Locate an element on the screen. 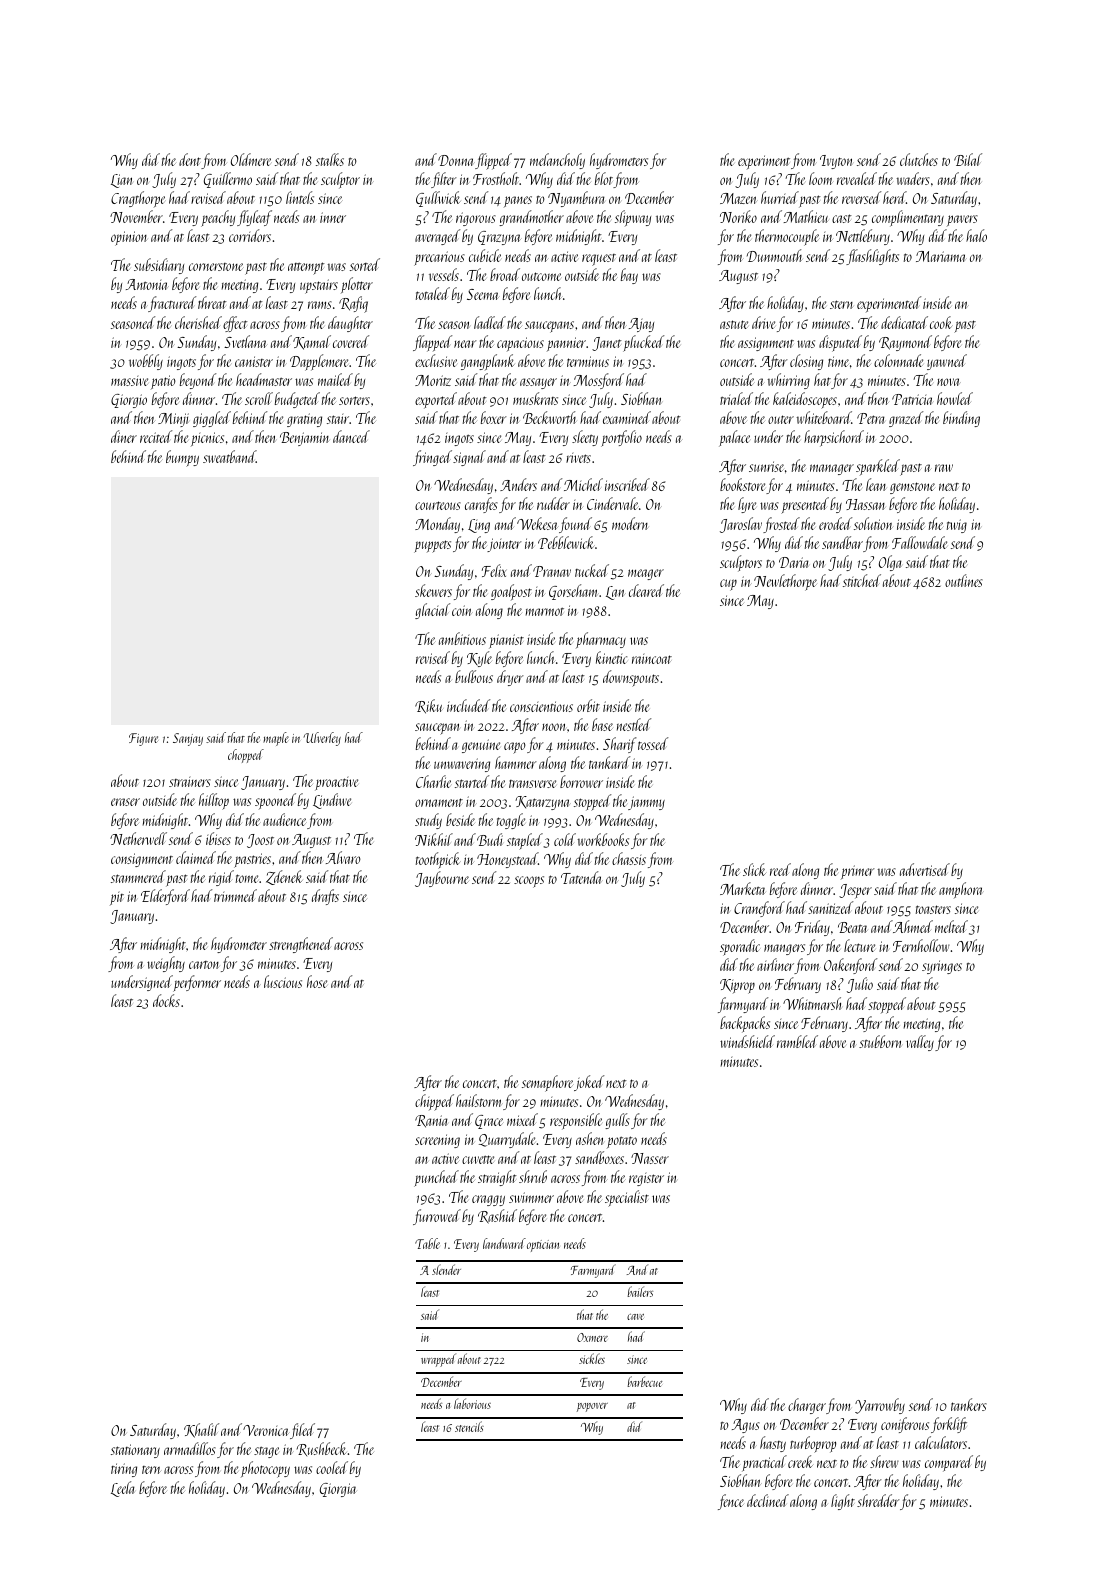 The image size is (1099, 1591). chopped is located at coordinates (246, 756).
